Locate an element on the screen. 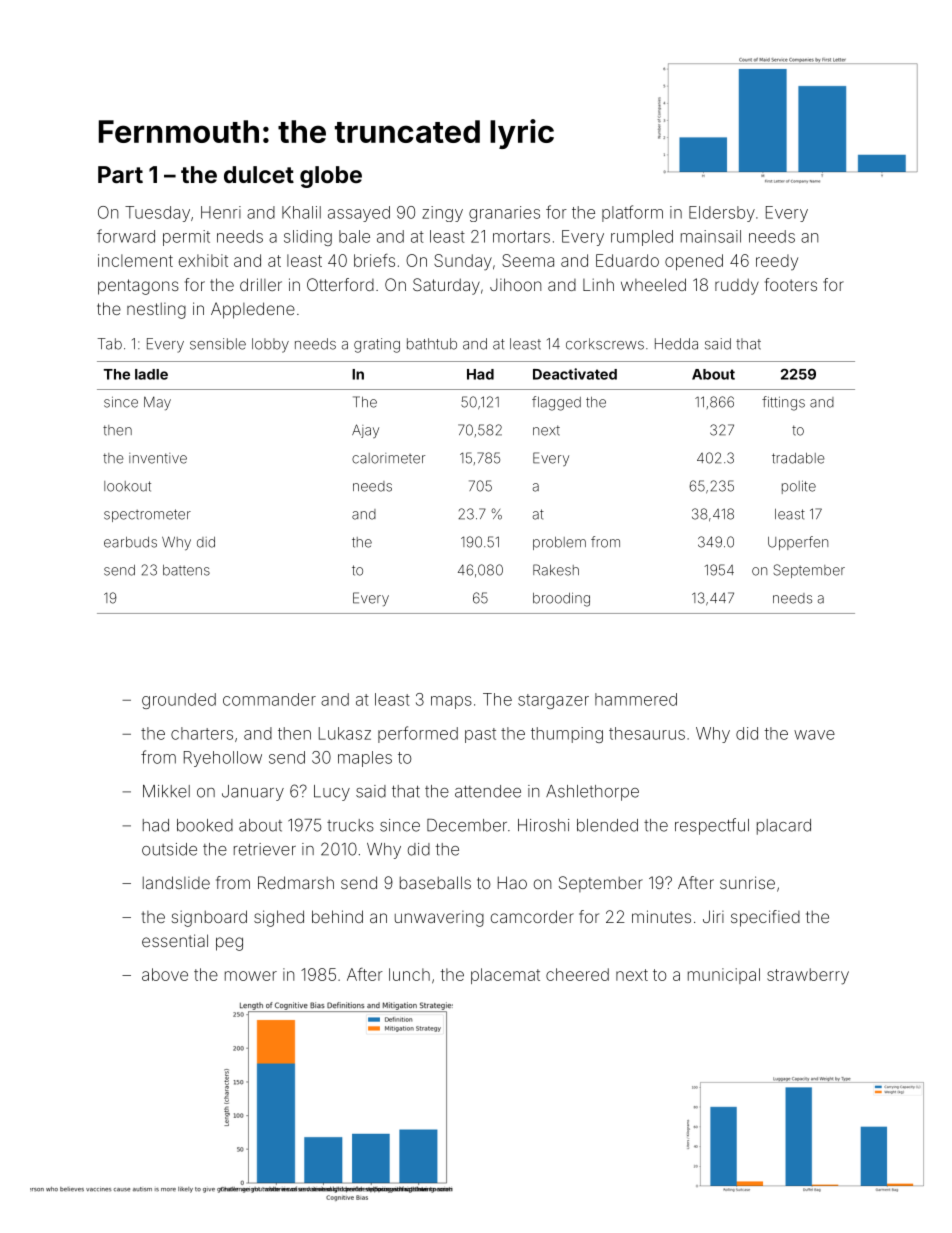  Eldersby is located at coordinates (722, 214).
